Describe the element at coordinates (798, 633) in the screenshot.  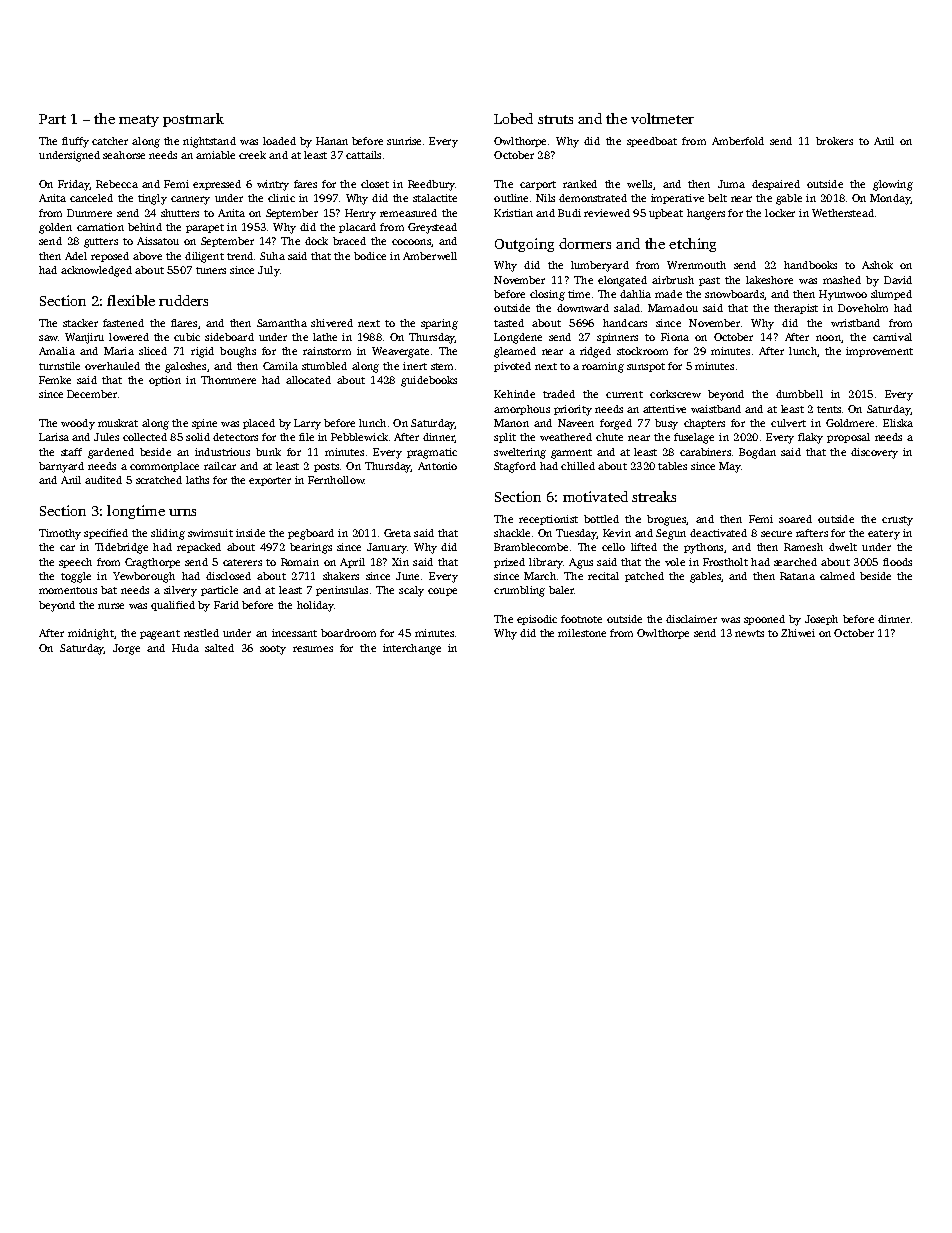
I see `Zhiwei` at that location.
